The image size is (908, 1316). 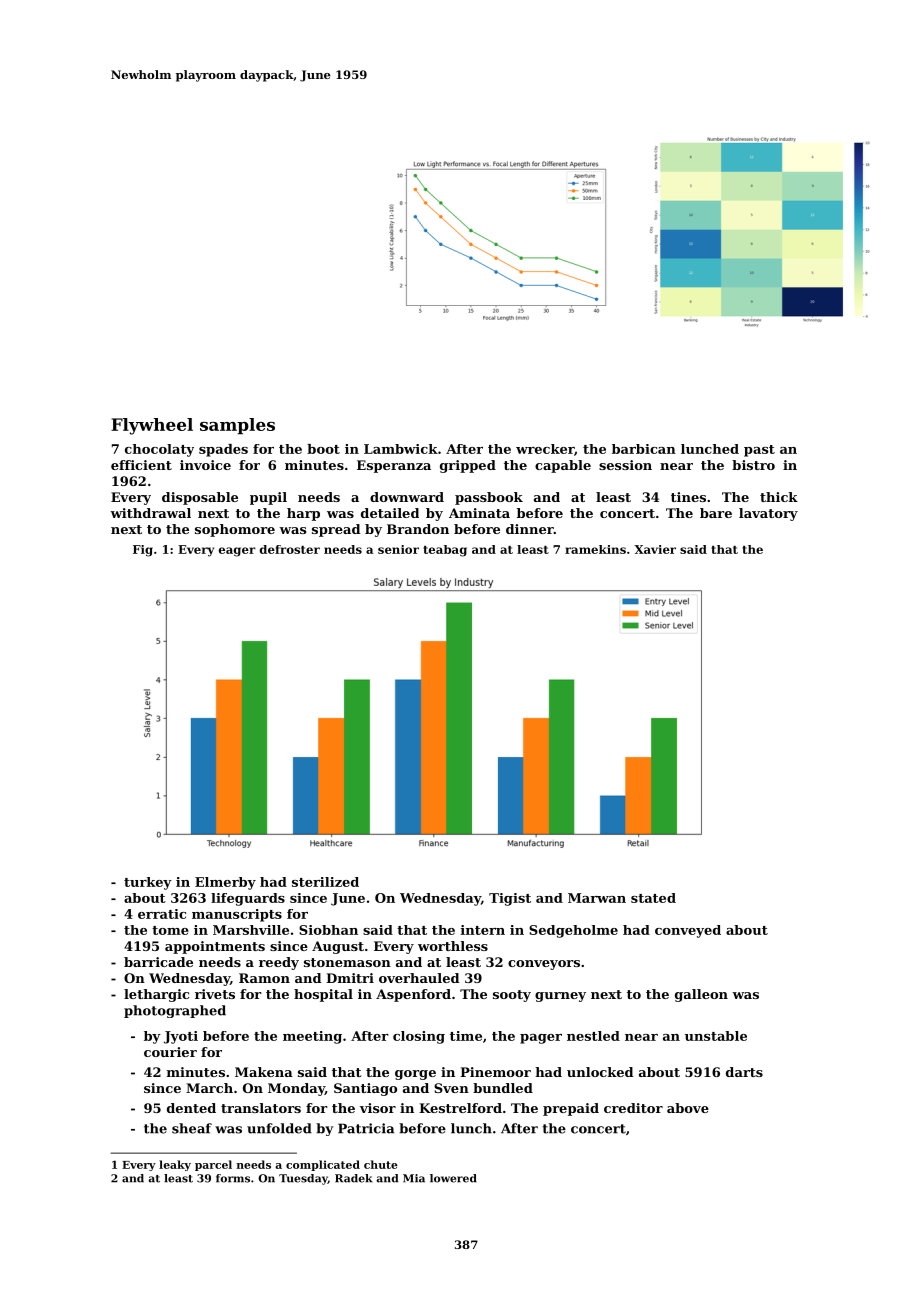 What do you see at coordinates (483, 930) in the page?
I see `intern` at bounding box center [483, 930].
